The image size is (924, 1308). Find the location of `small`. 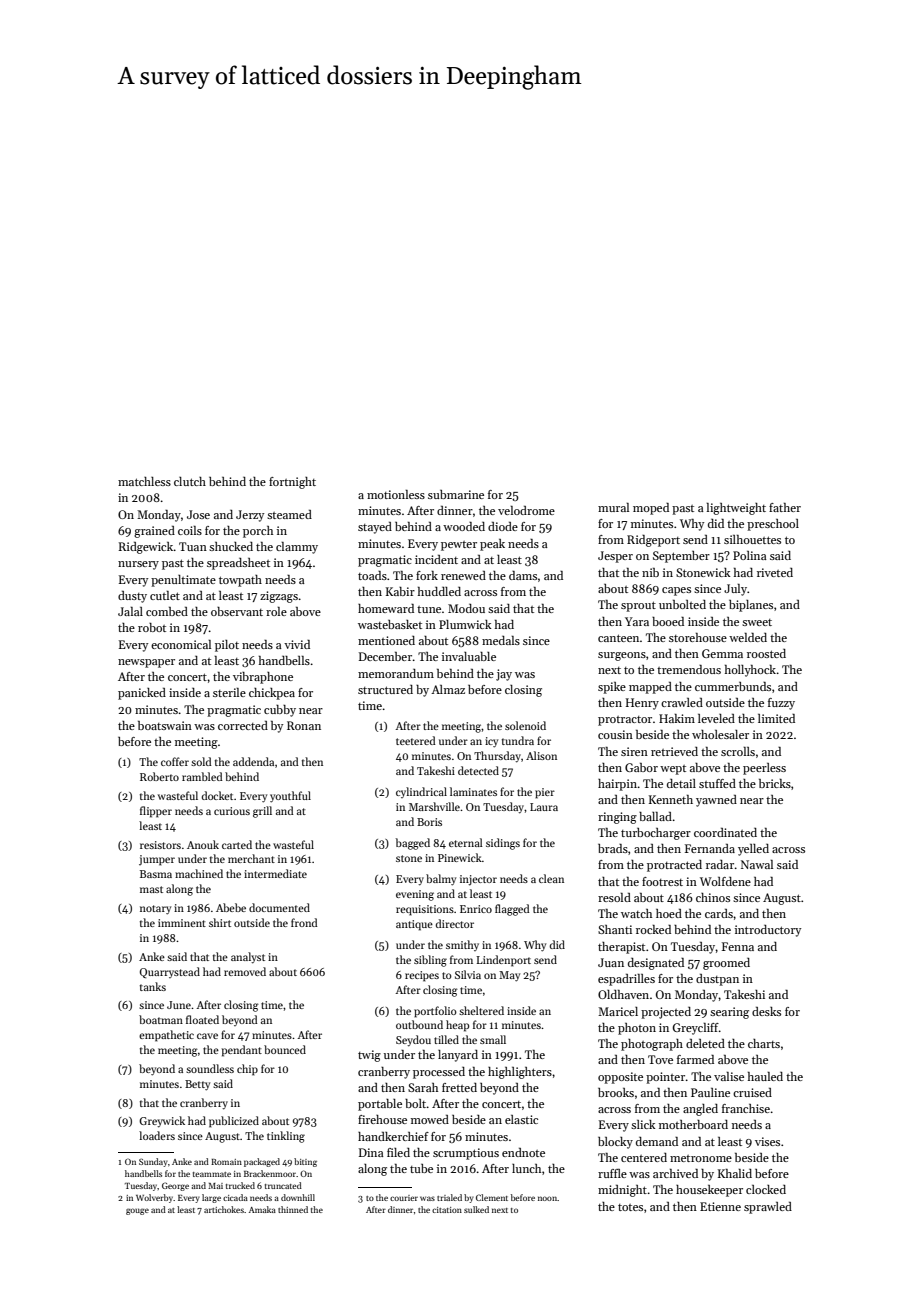

small is located at coordinates (493, 1039).
